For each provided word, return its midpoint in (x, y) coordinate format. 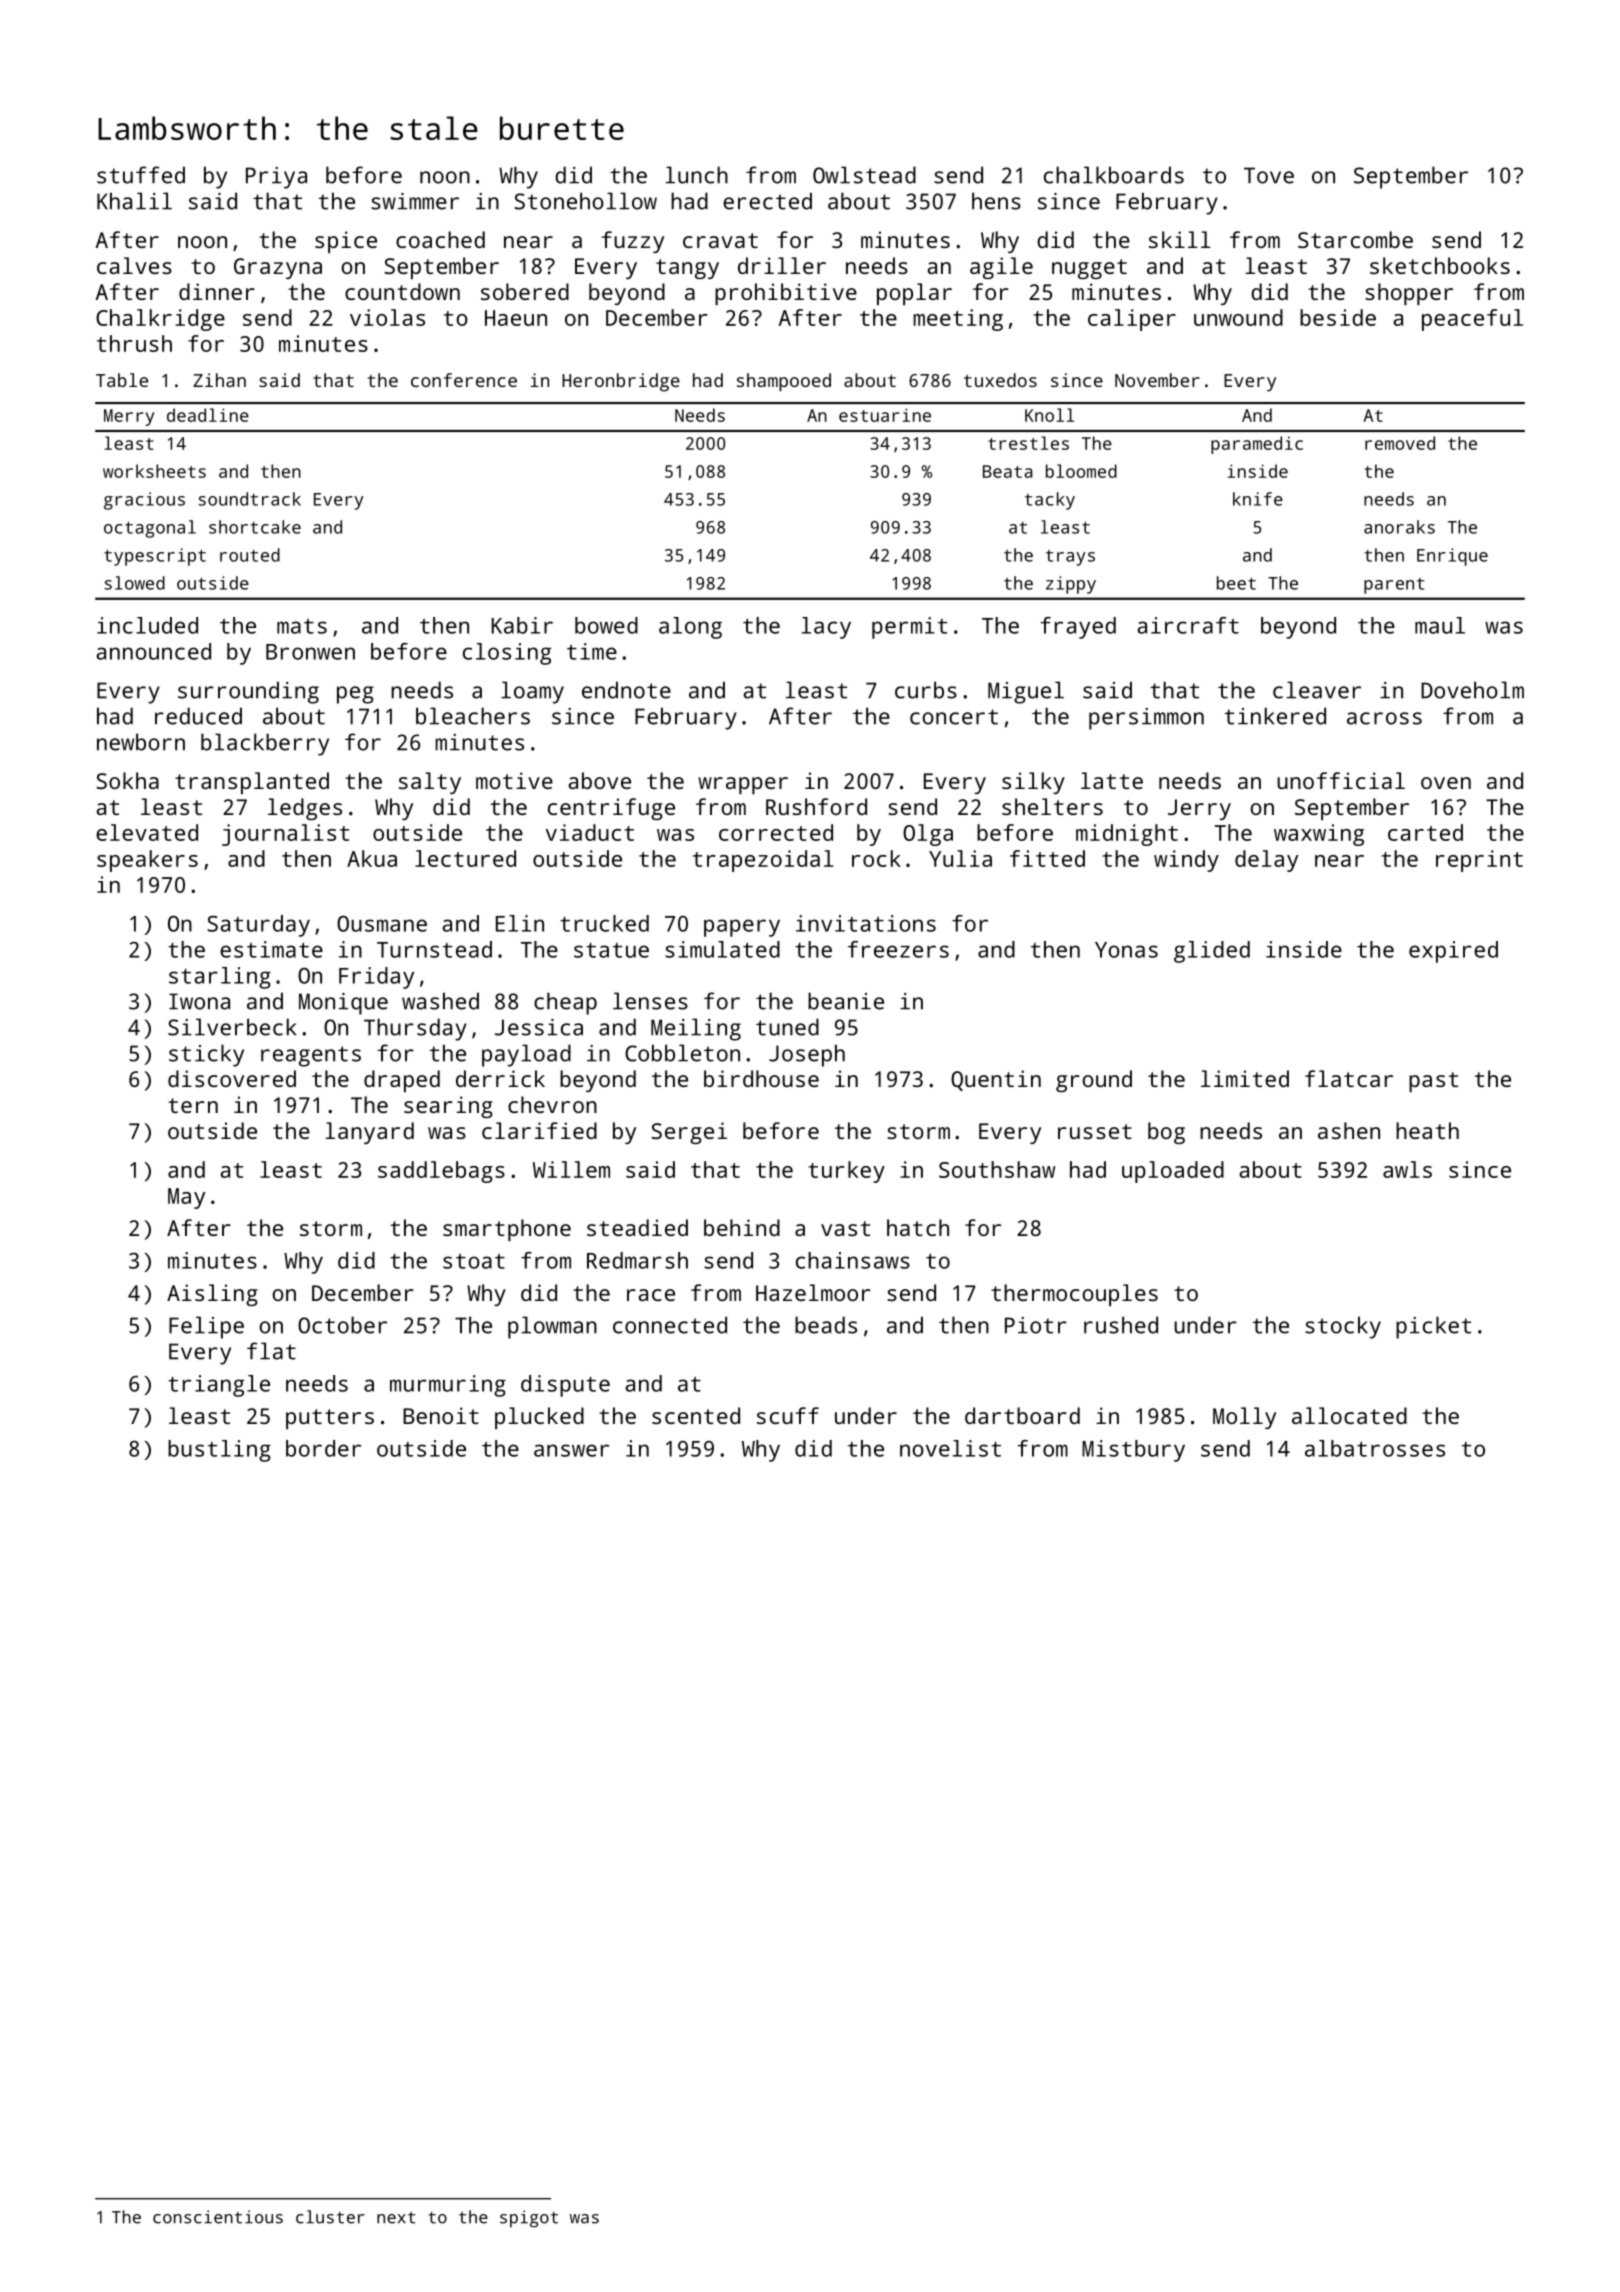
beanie (846, 1001)
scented (696, 1415)
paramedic (1257, 445)
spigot (529, 2219)
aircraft (1188, 625)
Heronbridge (621, 382)
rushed (1121, 1325)
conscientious (218, 2217)
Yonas (1126, 950)
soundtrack (249, 499)
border (323, 1448)
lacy (826, 628)
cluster (330, 2217)
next (396, 2218)
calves (134, 265)
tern (193, 1105)
